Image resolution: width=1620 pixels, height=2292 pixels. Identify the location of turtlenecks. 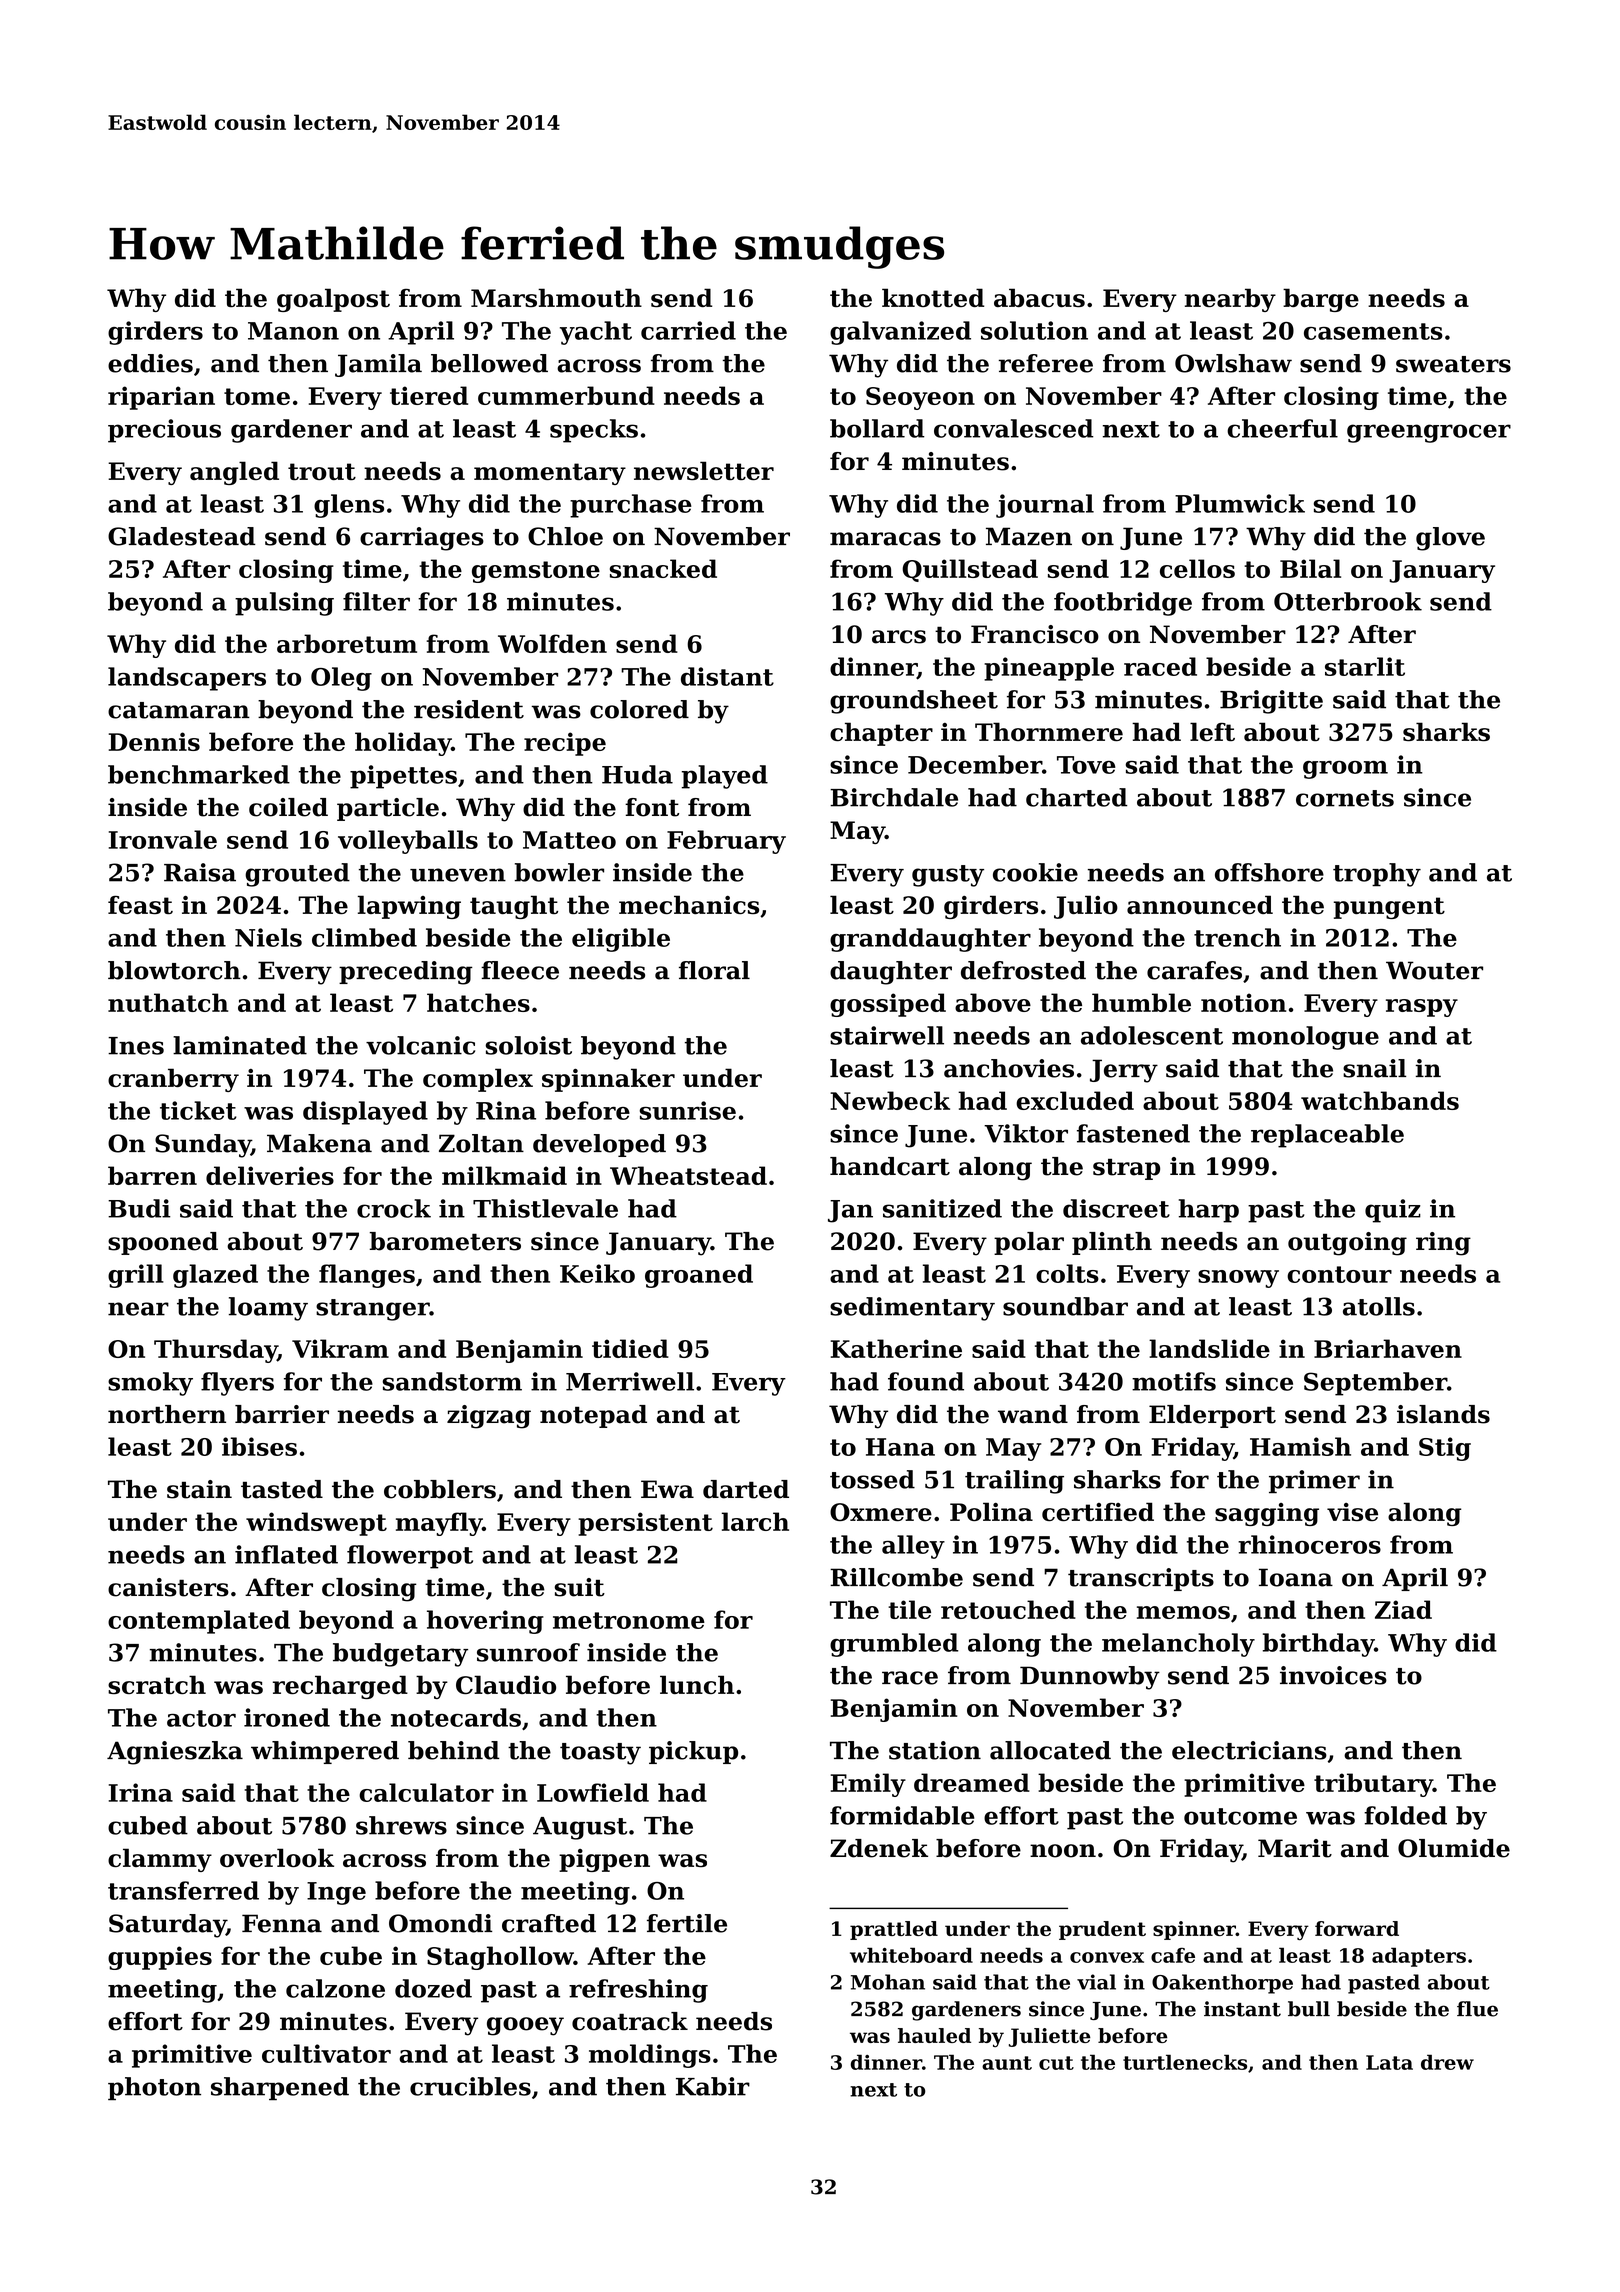
(1185, 2062).
